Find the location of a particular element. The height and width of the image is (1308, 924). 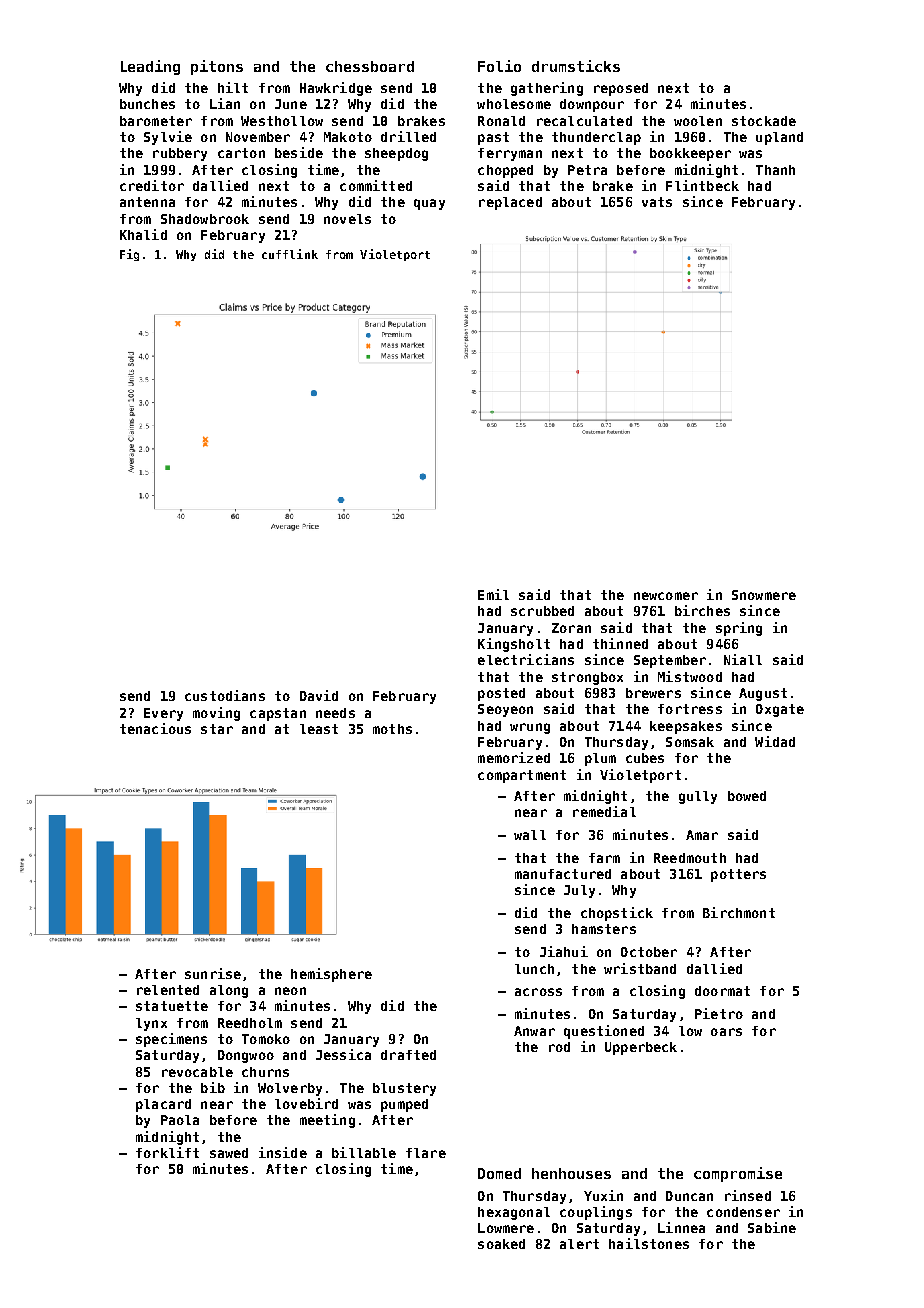

oars is located at coordinates (726, 1032).
